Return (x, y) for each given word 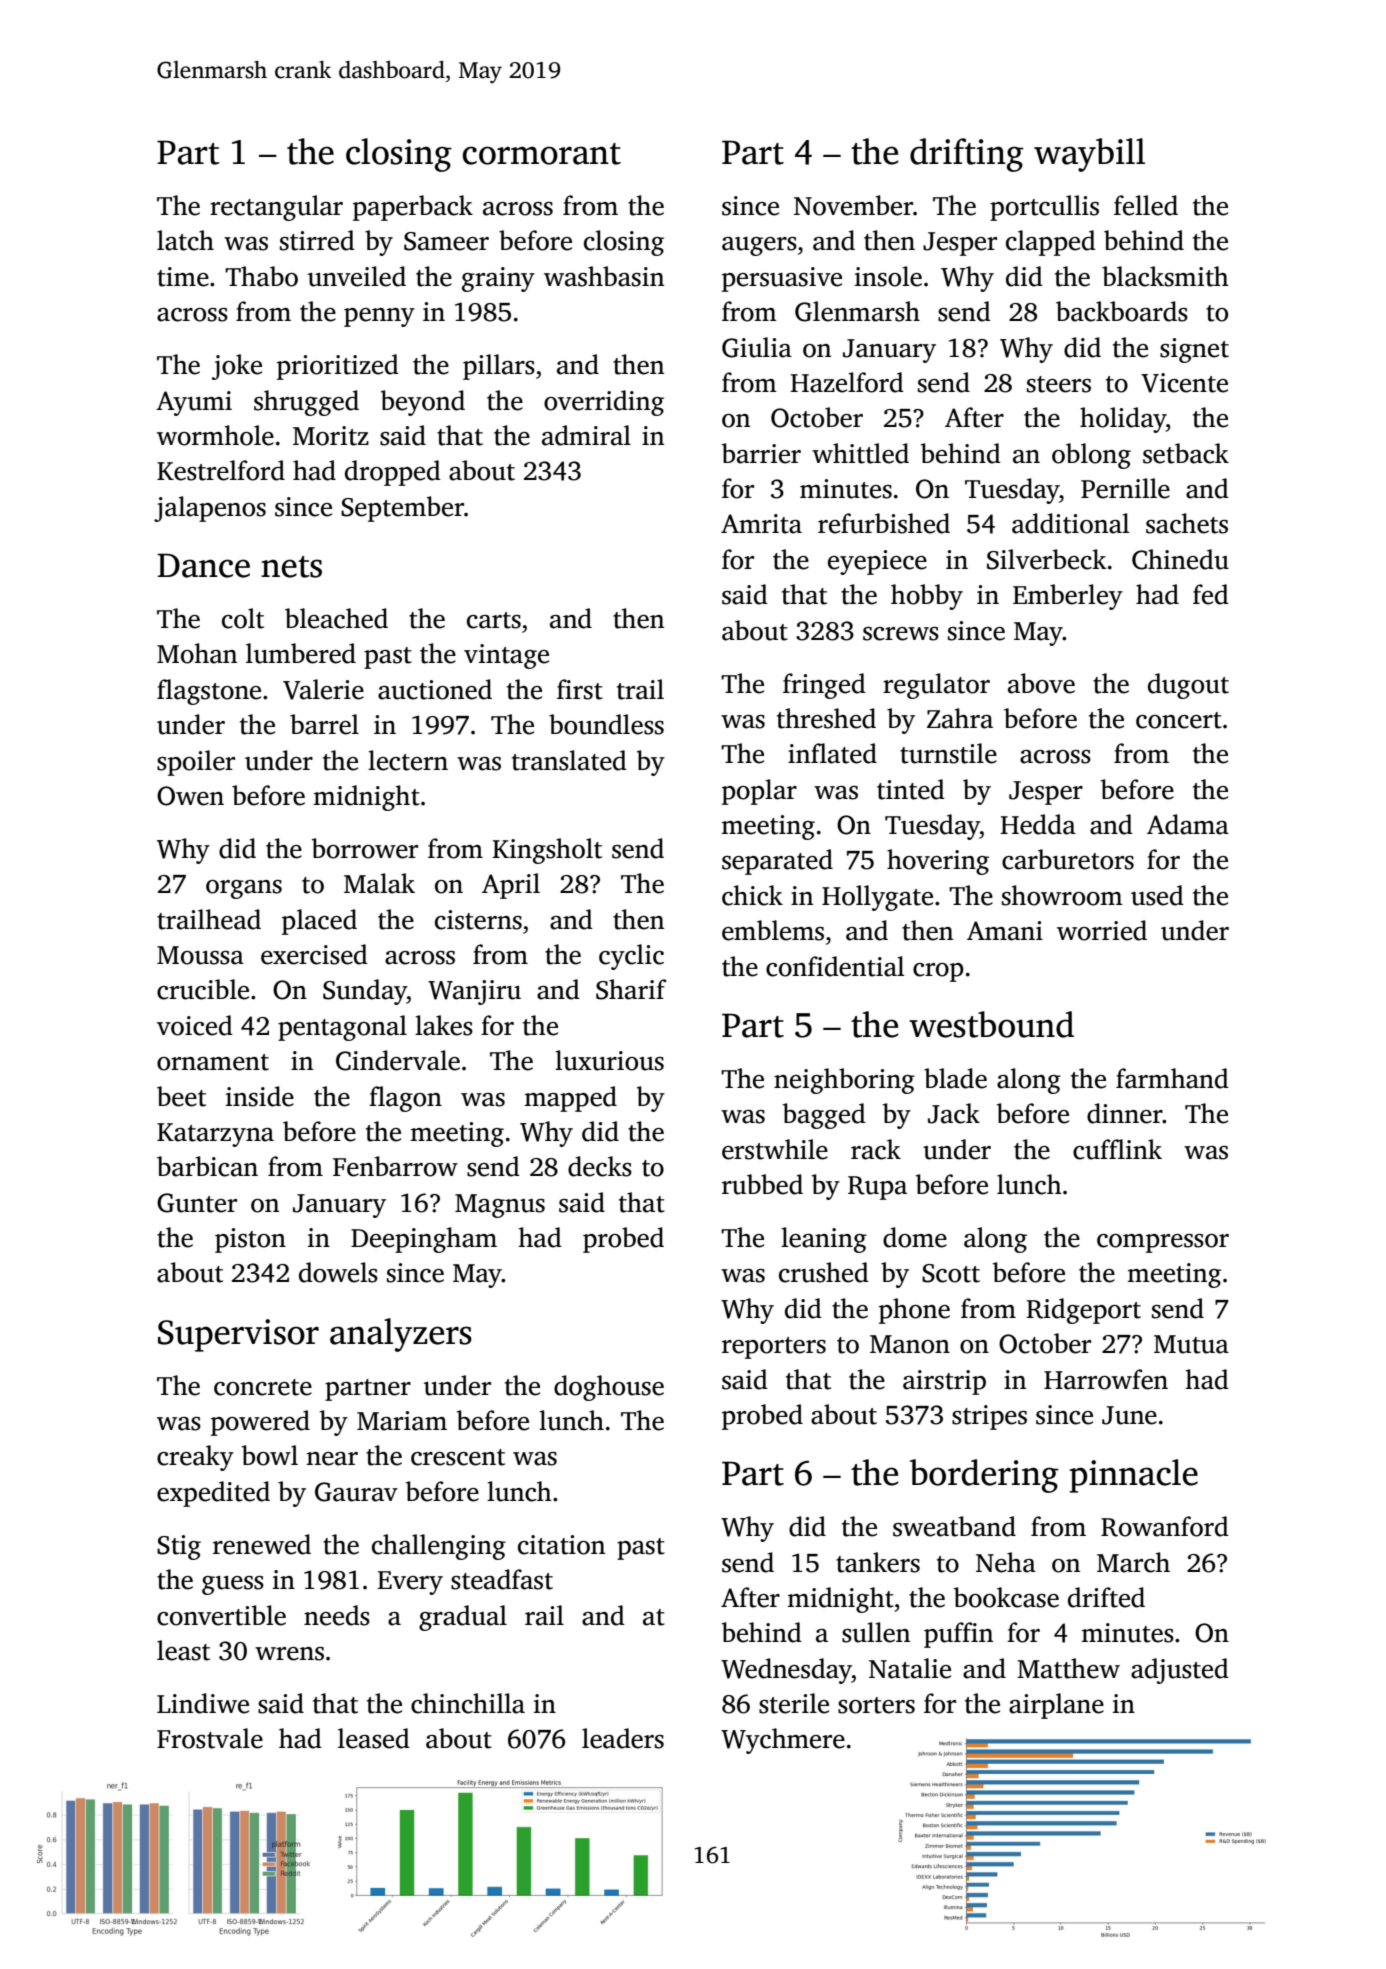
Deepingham (424, 1240)
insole (888, 276)
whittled (860, 453)
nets (291, 567)
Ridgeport (1083, 1311)
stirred (317, 240)
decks (600, 1166)
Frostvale (210, 1738)
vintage (506, 656)
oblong (1091, 456)
